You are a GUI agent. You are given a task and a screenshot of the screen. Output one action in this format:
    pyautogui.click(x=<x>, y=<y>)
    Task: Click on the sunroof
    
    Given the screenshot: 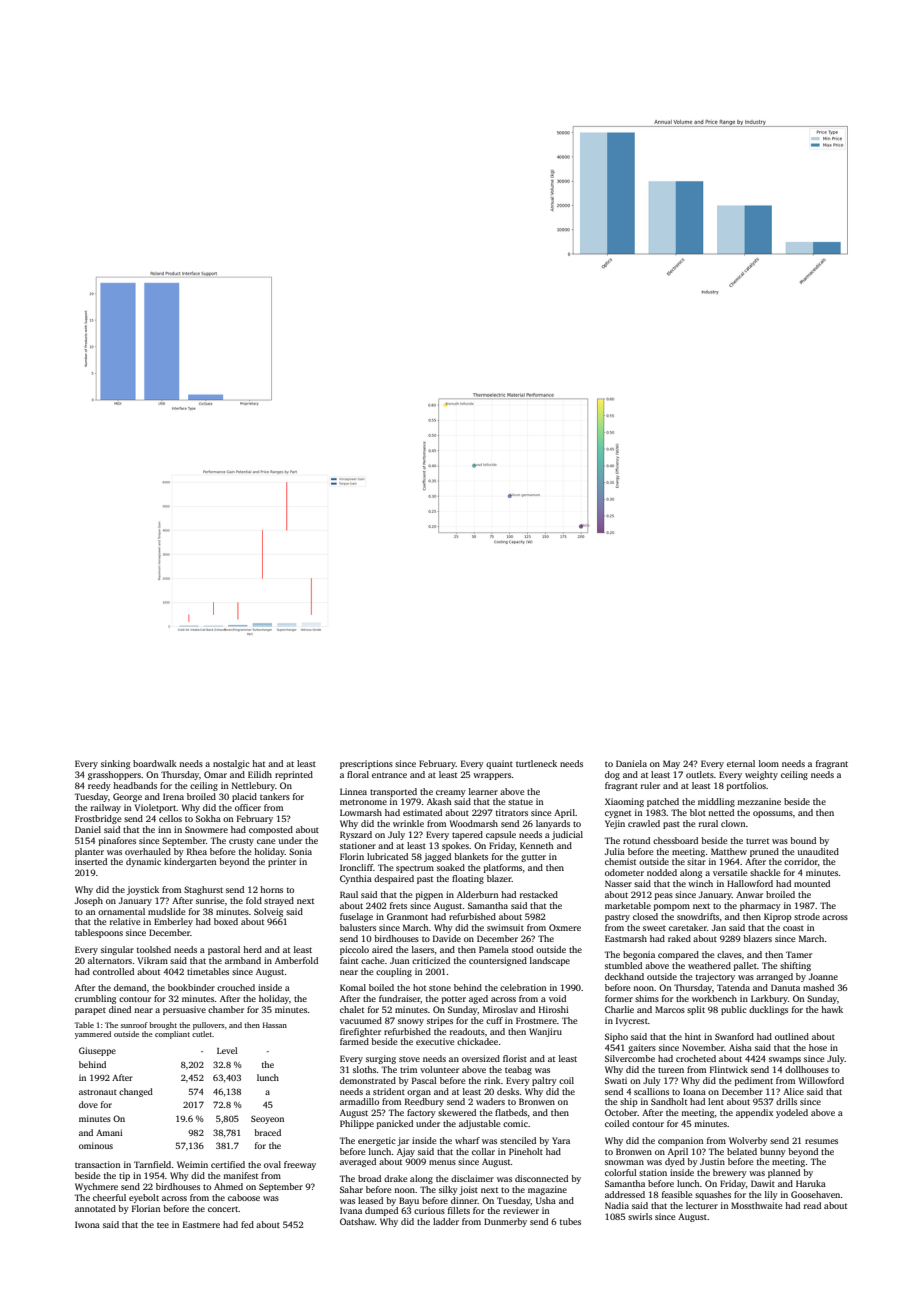 What is the action you would take?
    pyautogui.click(x=134, y=1025)
